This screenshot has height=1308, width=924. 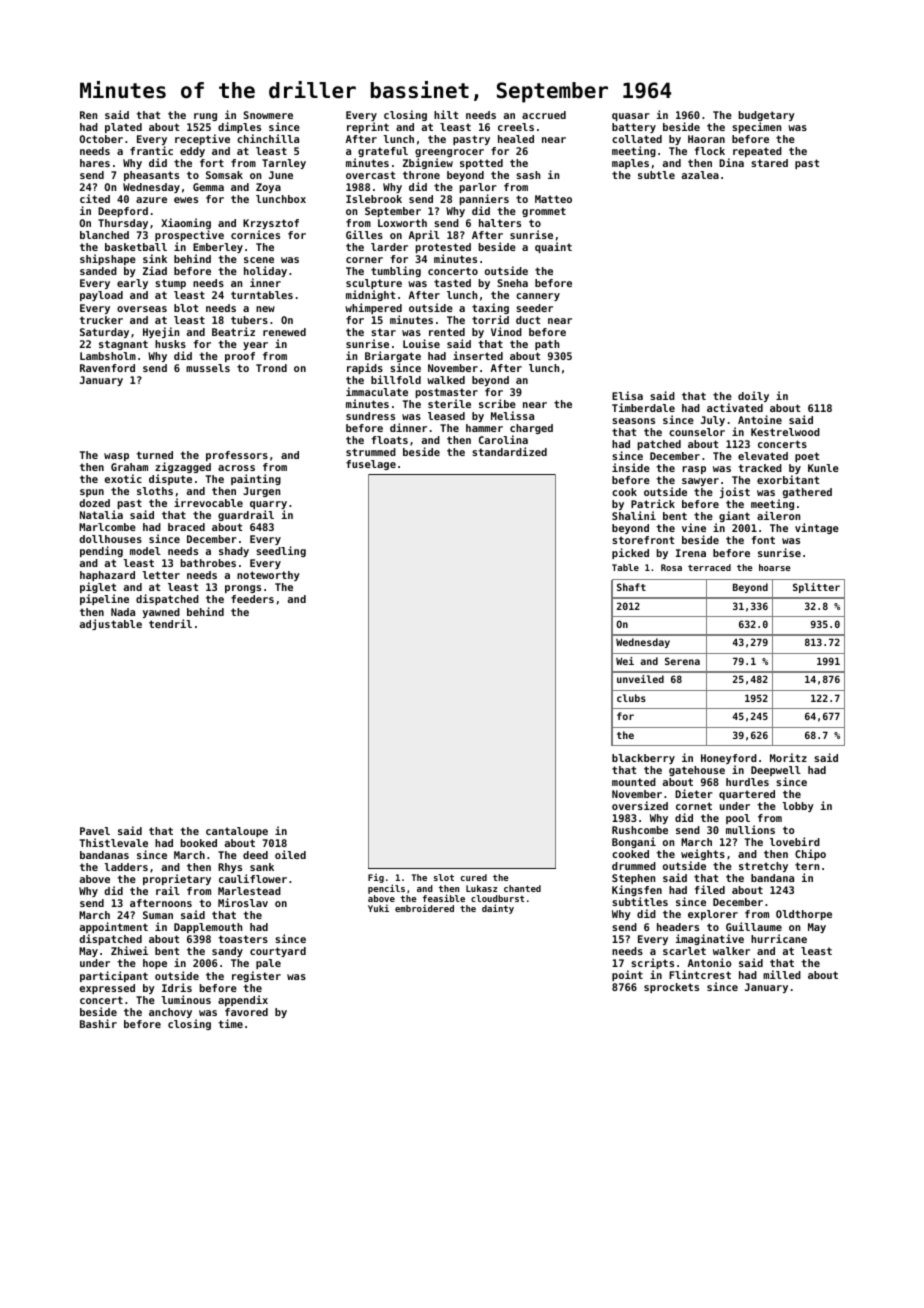 I want to click on budgetary, so click(x=767, y=116).
